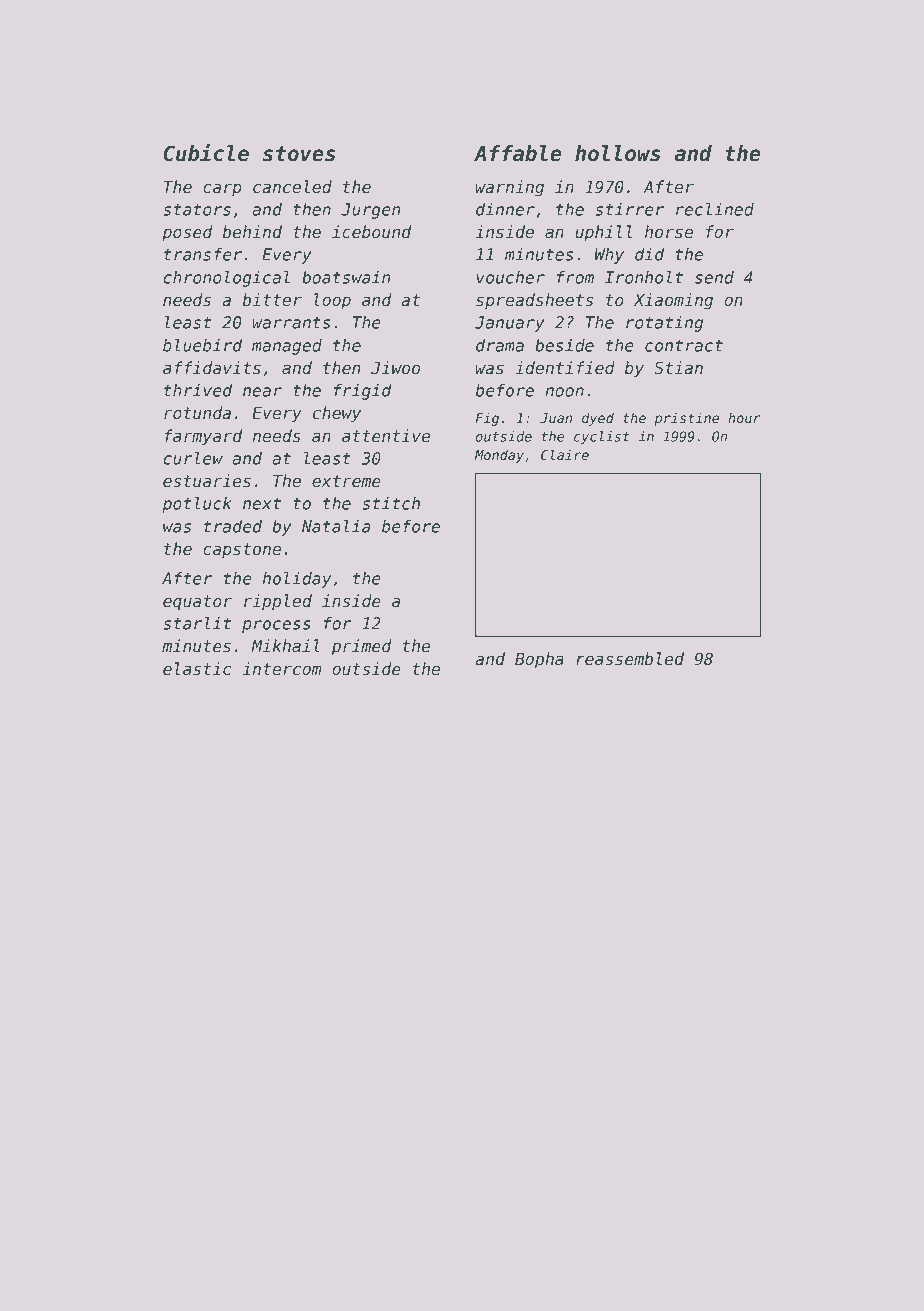  What do you see at coordinates (487, 419) in the document?
I see `Fig` at bounding box center [487, 419].
